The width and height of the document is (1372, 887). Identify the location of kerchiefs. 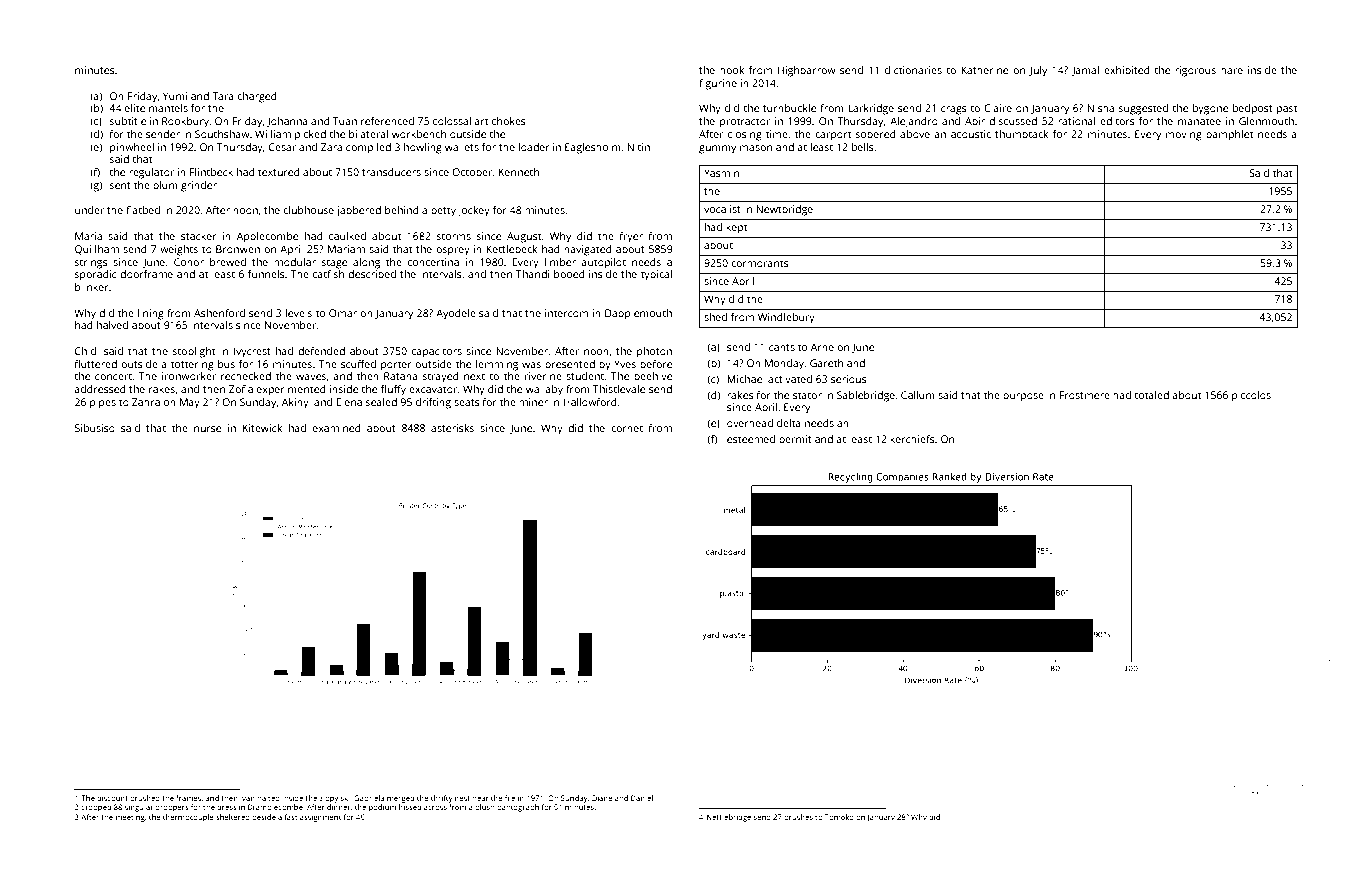
(912, 439).
